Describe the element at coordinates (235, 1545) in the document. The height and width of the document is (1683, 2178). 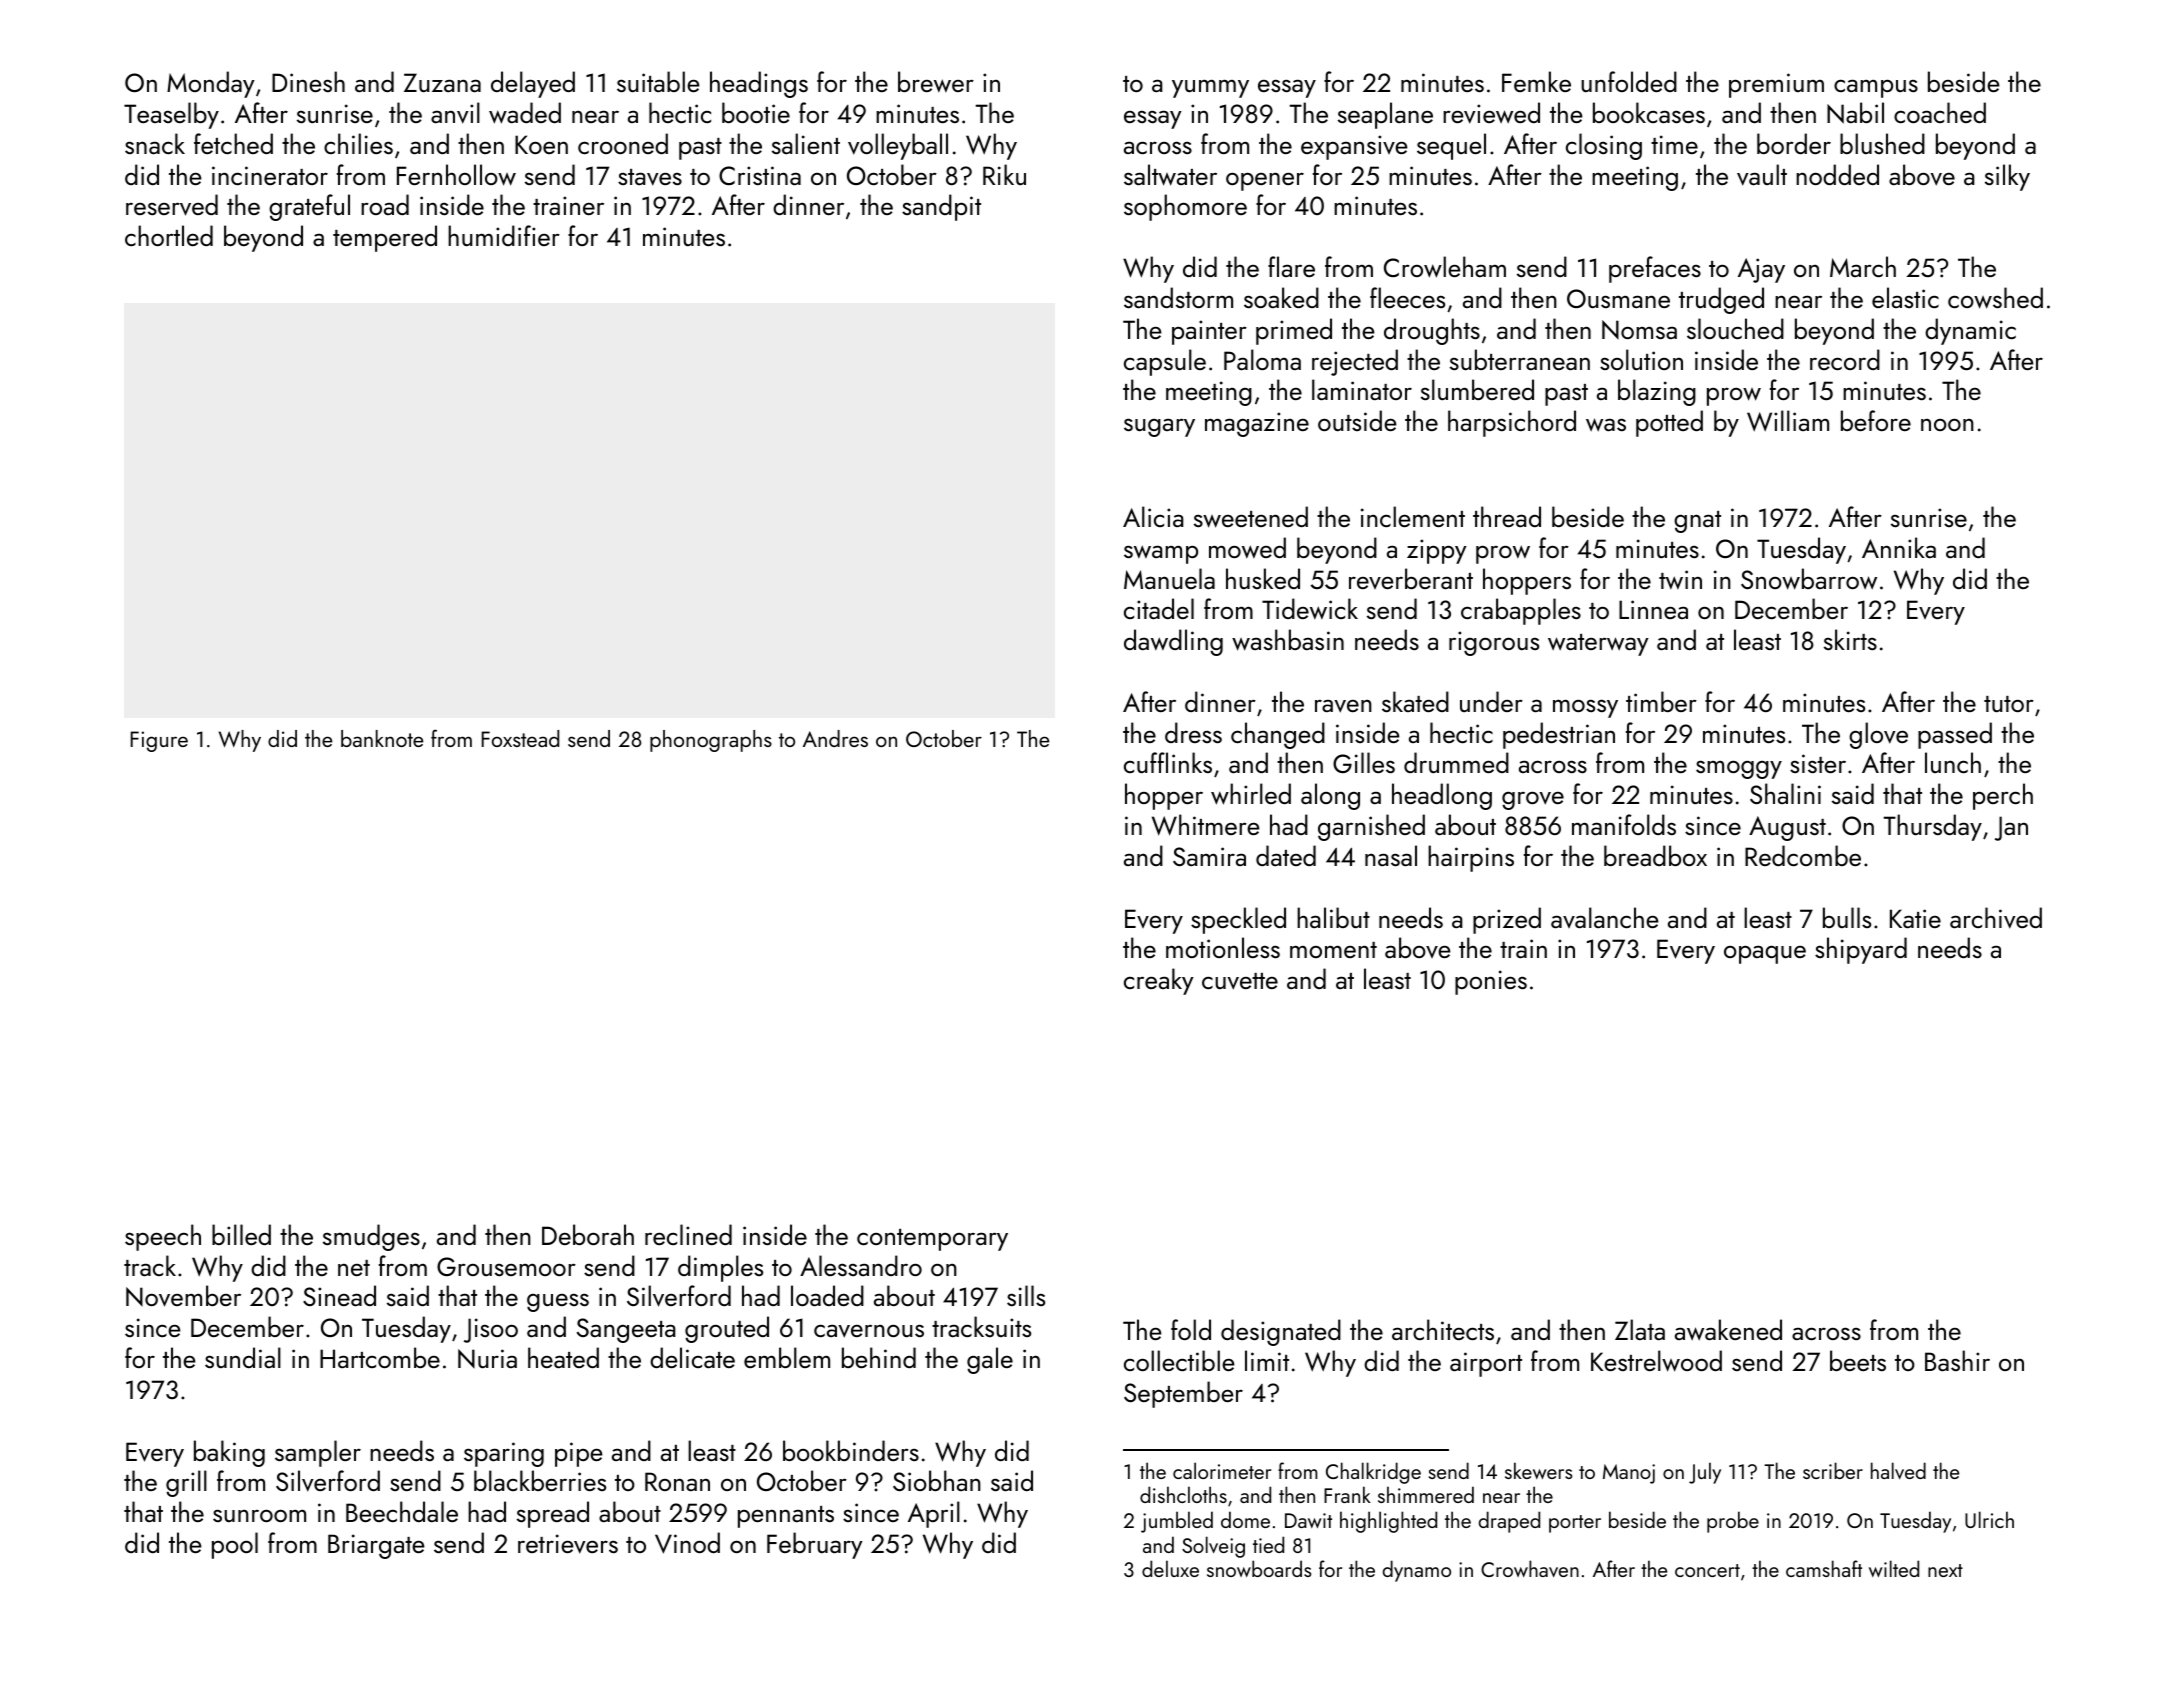
I see `pool` at that location.
